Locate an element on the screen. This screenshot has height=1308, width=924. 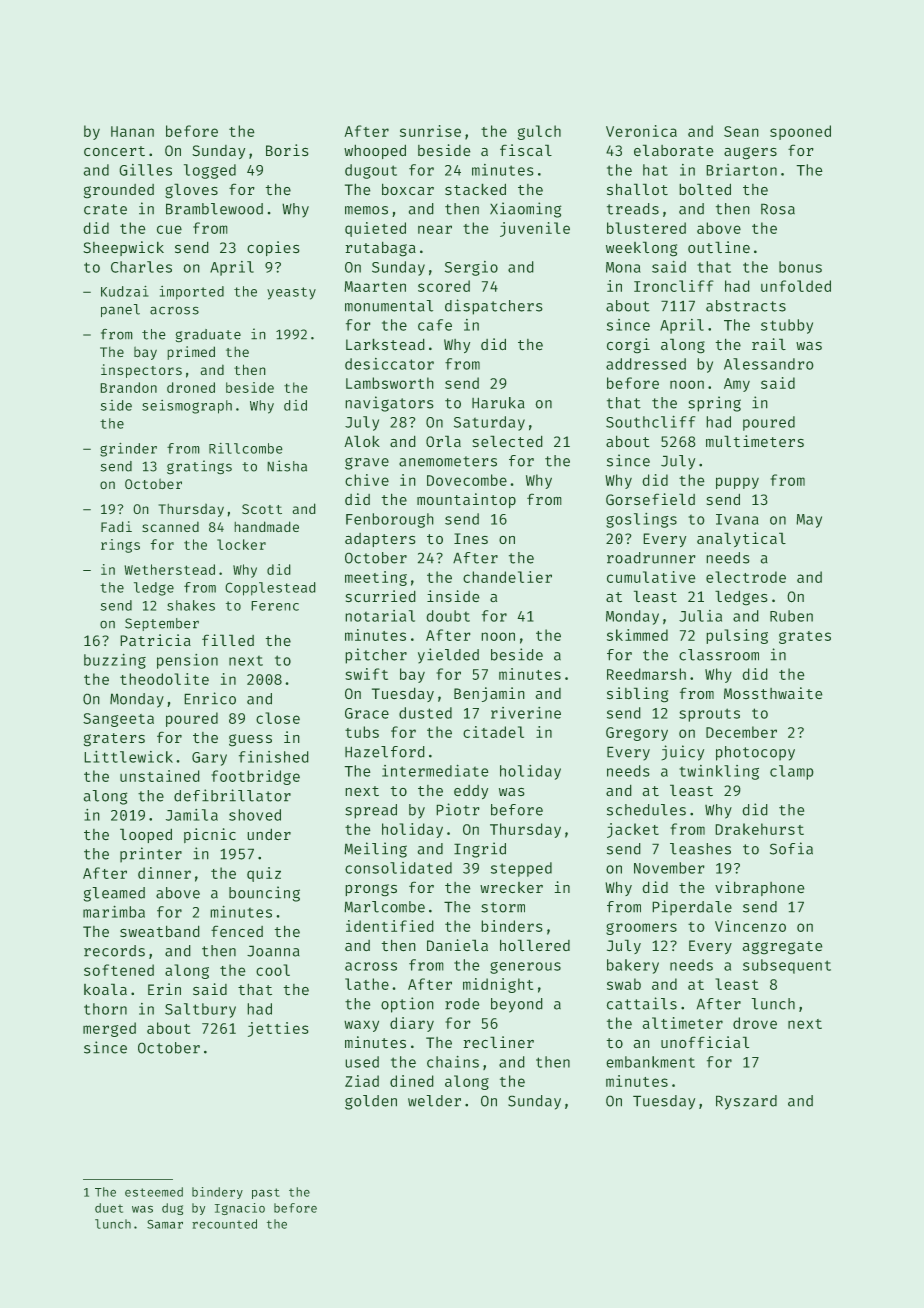
graduate is located at coordinates (208, 336).
